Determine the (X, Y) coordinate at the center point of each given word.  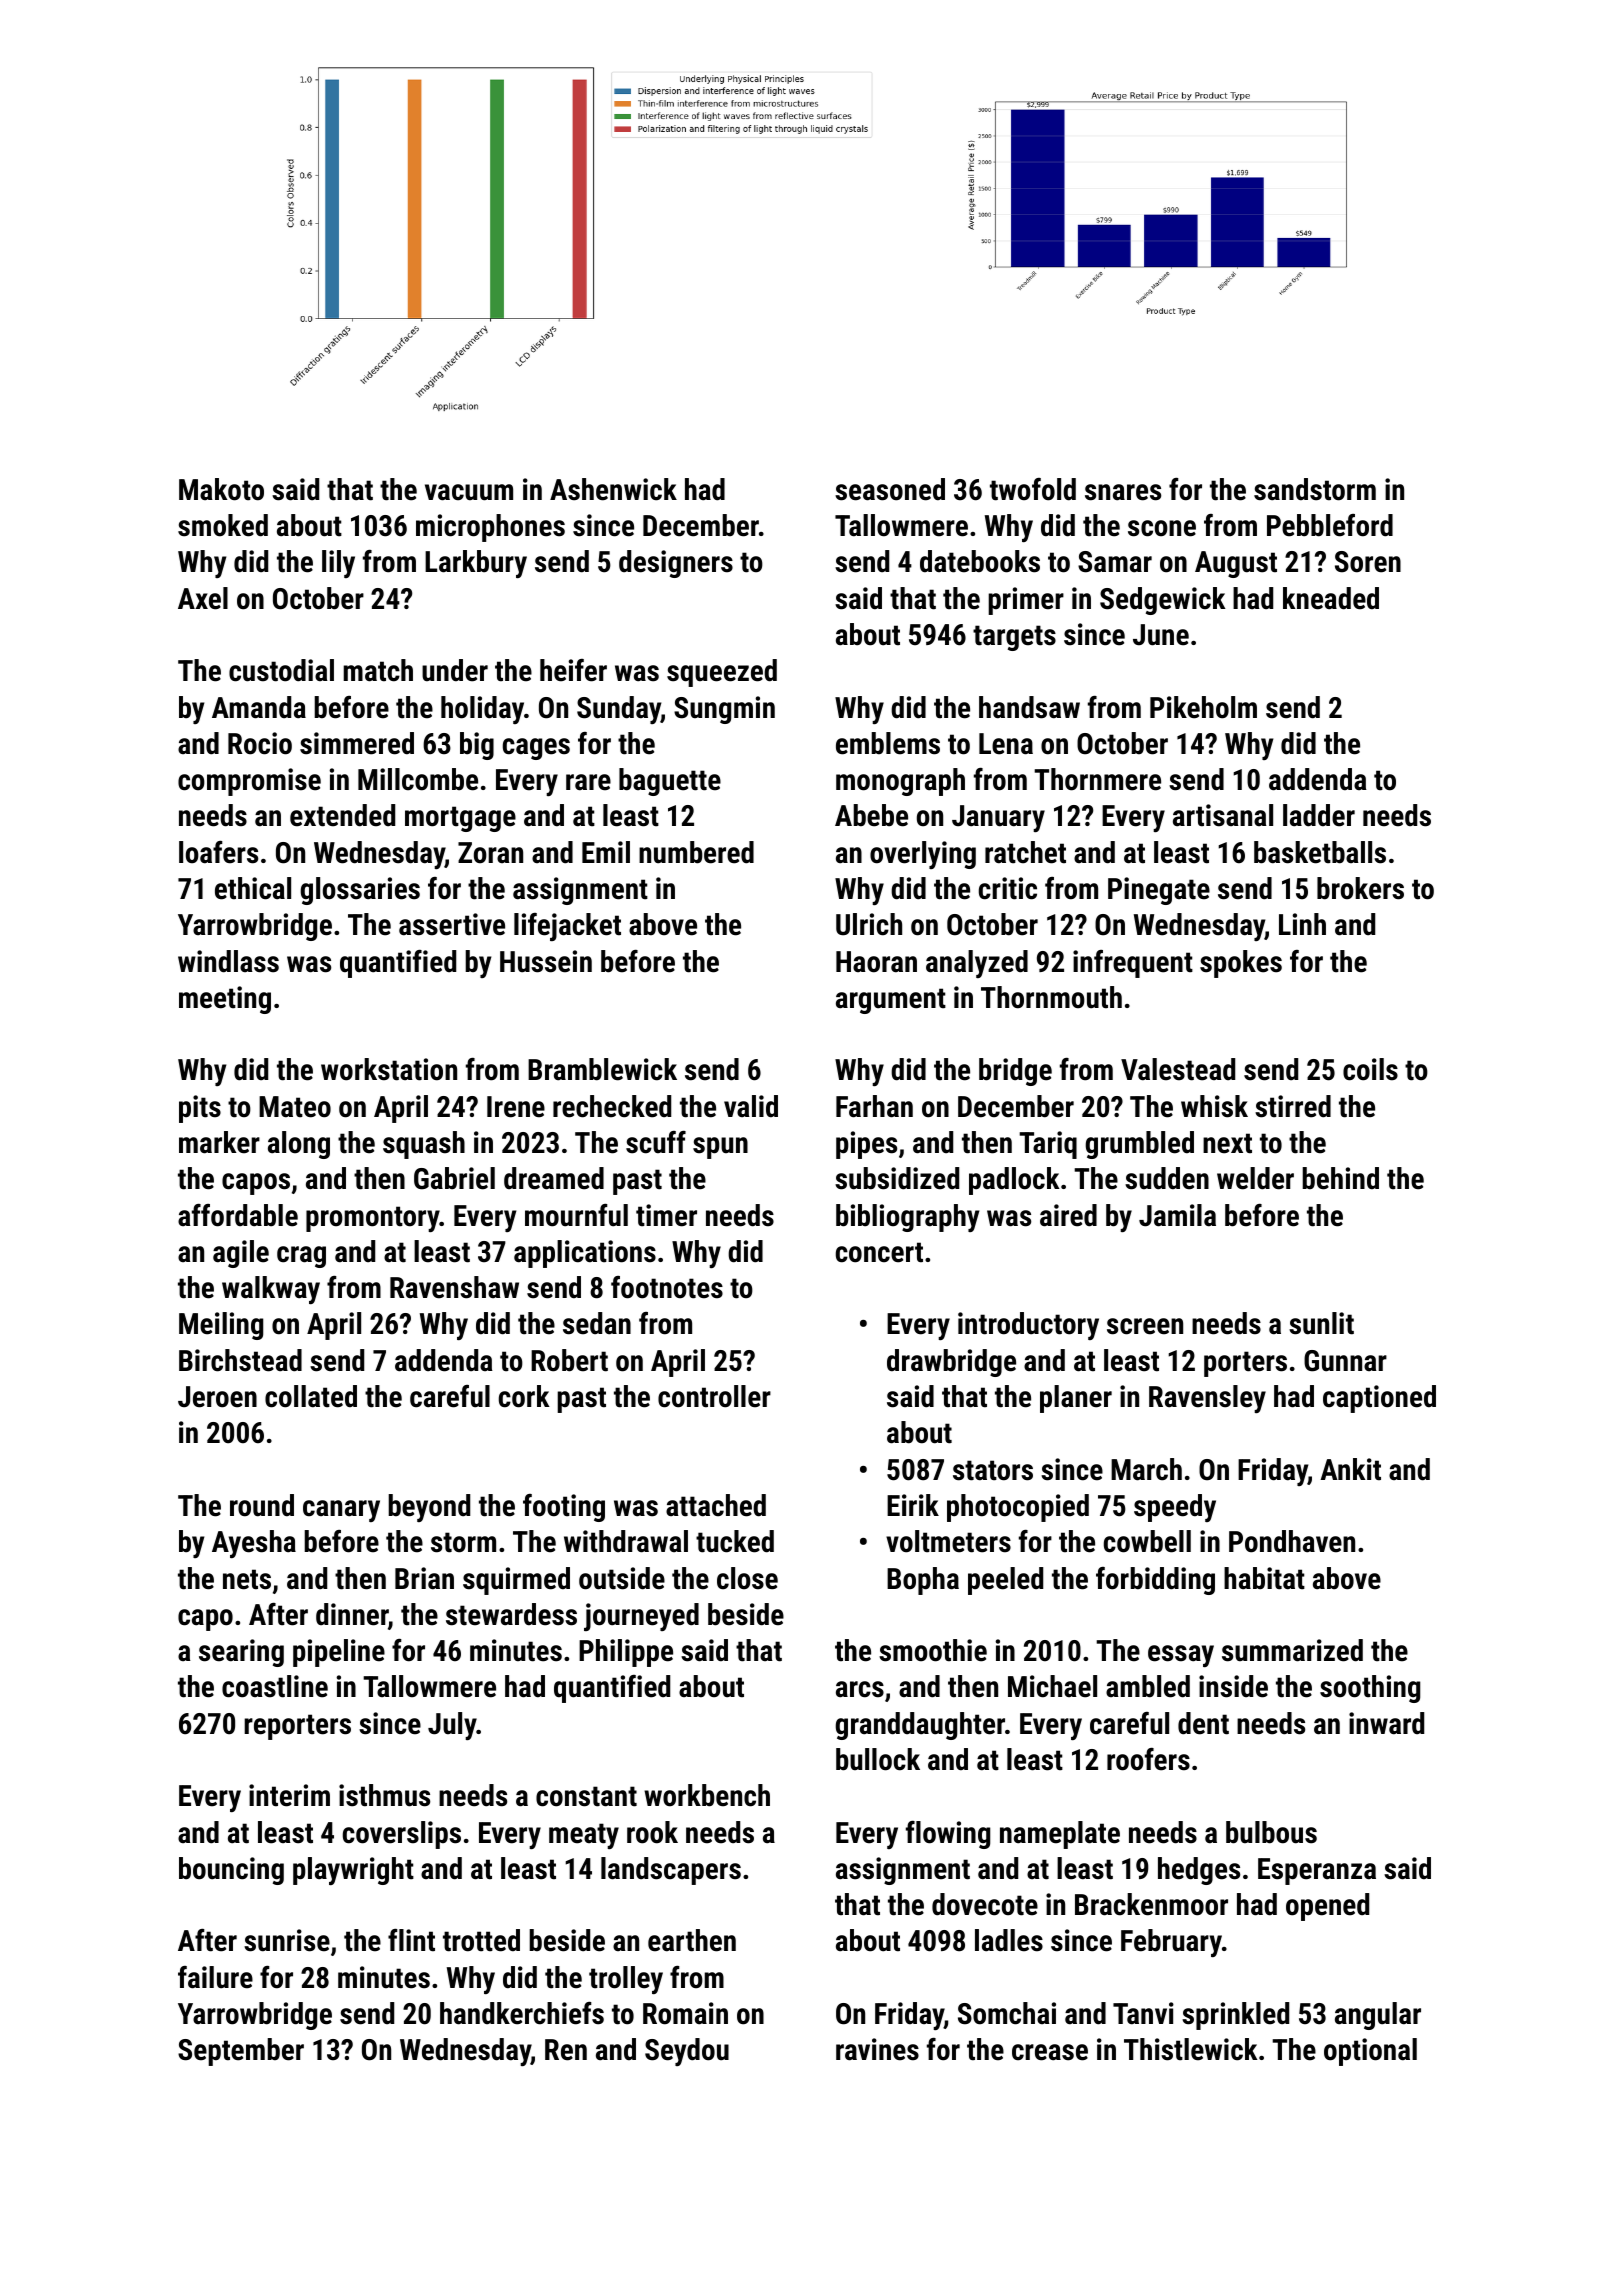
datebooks (980, 561)
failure (215, 1977)
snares (1123, 492)
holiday (482, 710)
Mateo (295, 1107)
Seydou (687, 2052)
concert (879, 1252)
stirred (1293, 1106)
